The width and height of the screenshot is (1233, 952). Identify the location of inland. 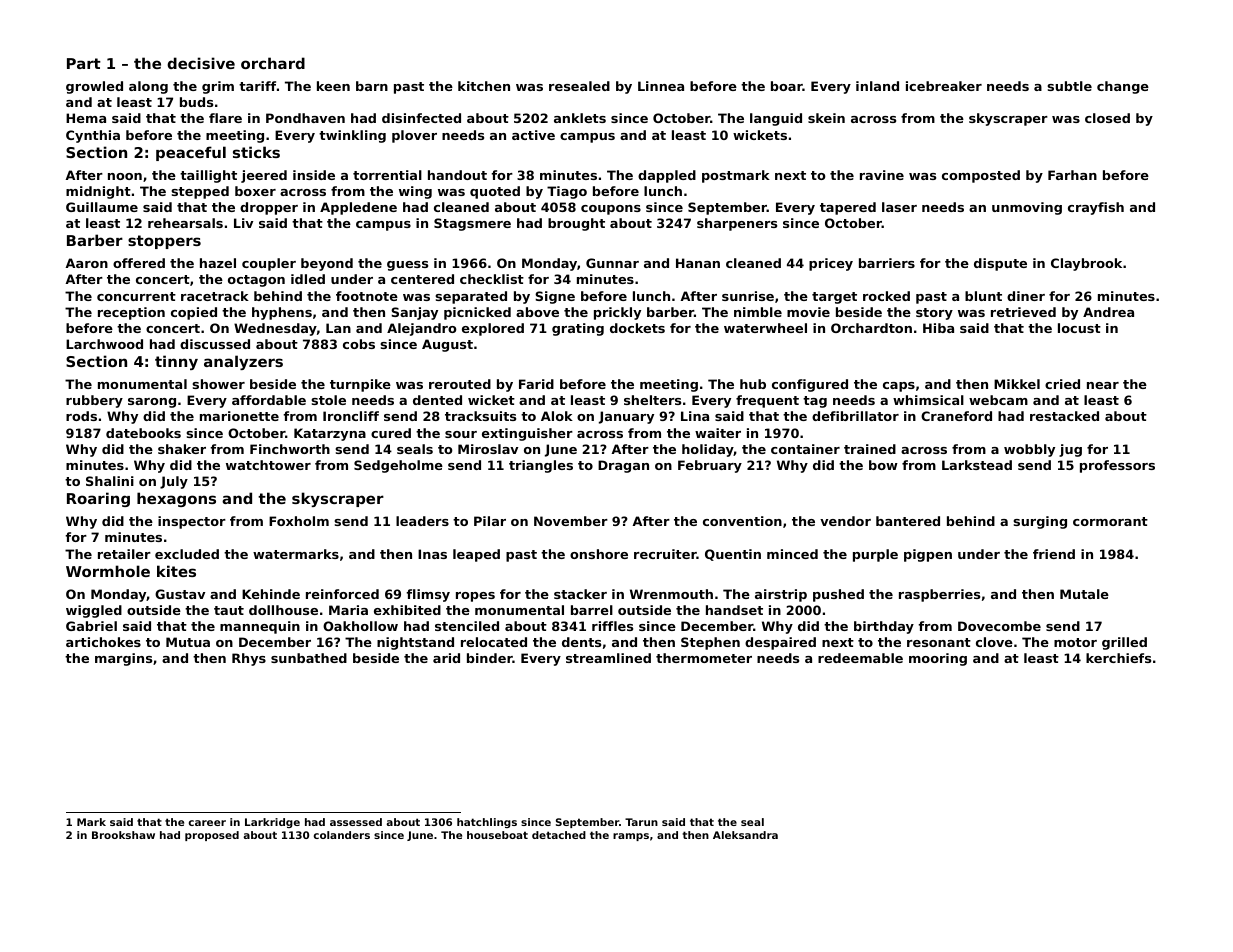
(877, 86).
